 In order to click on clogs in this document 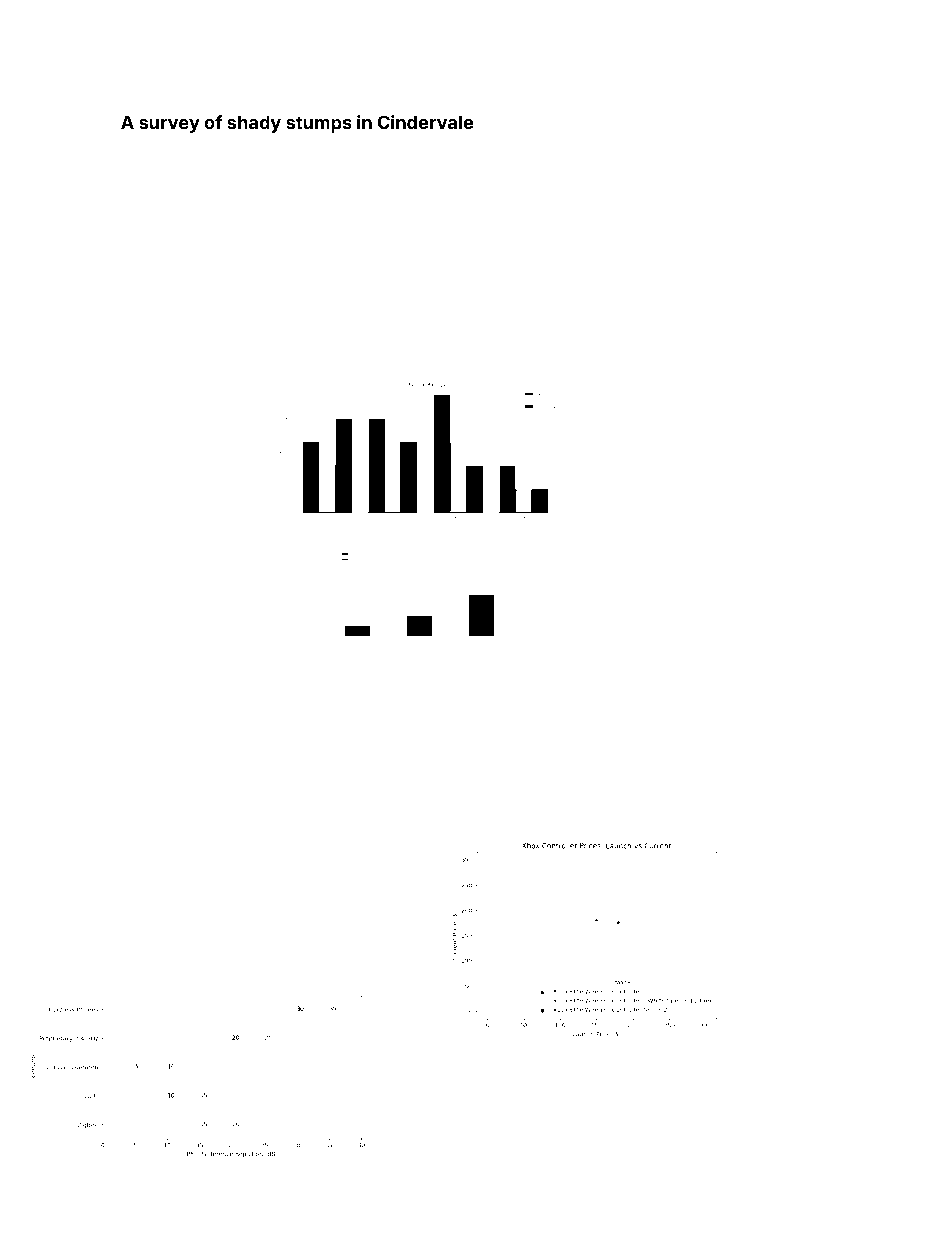, I will do `click(133, 353)`.
